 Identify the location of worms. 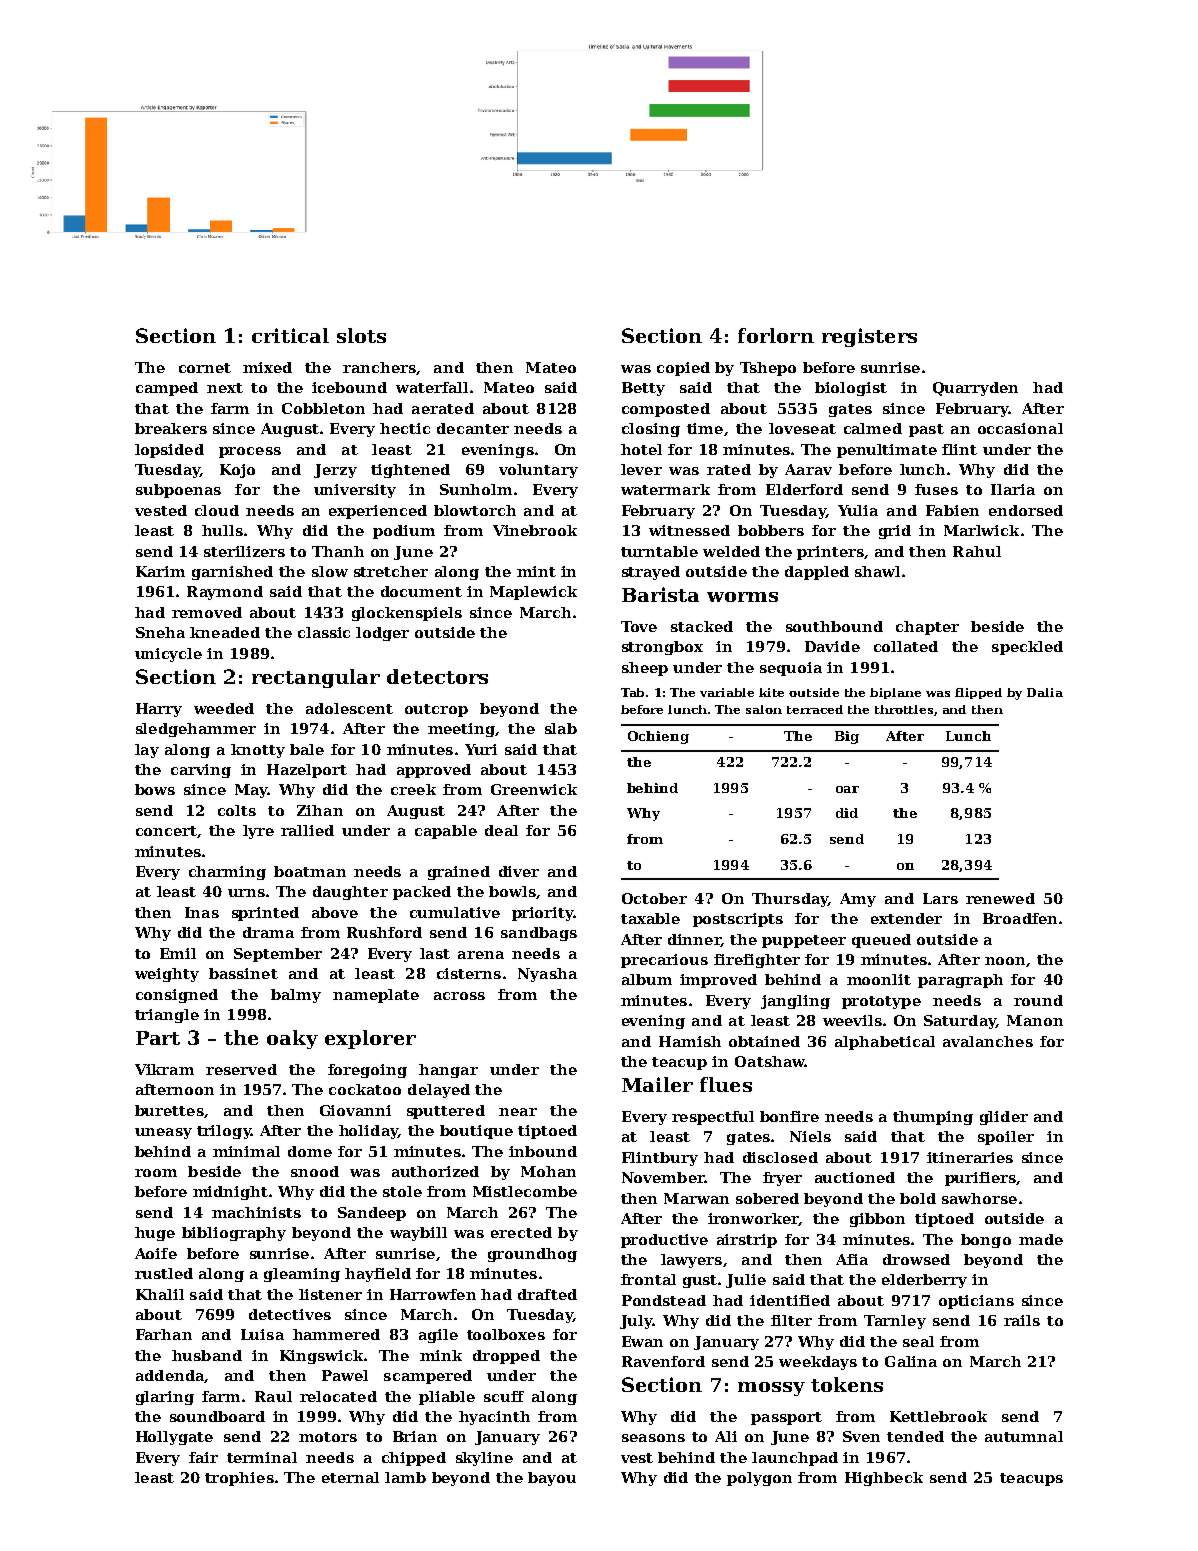
(742, 597).
